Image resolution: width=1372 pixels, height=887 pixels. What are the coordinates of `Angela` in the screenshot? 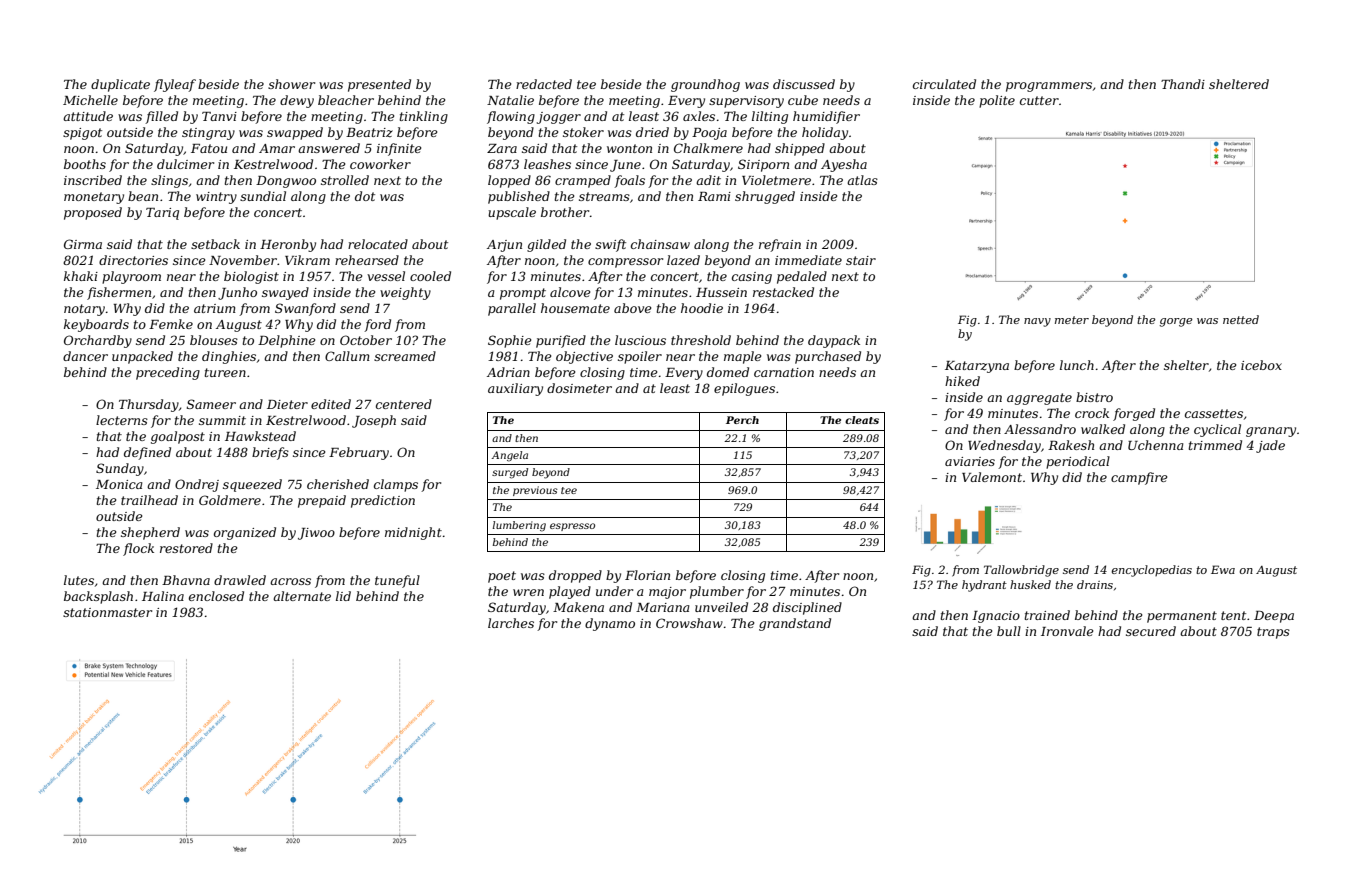 It's located at (510, 456).
